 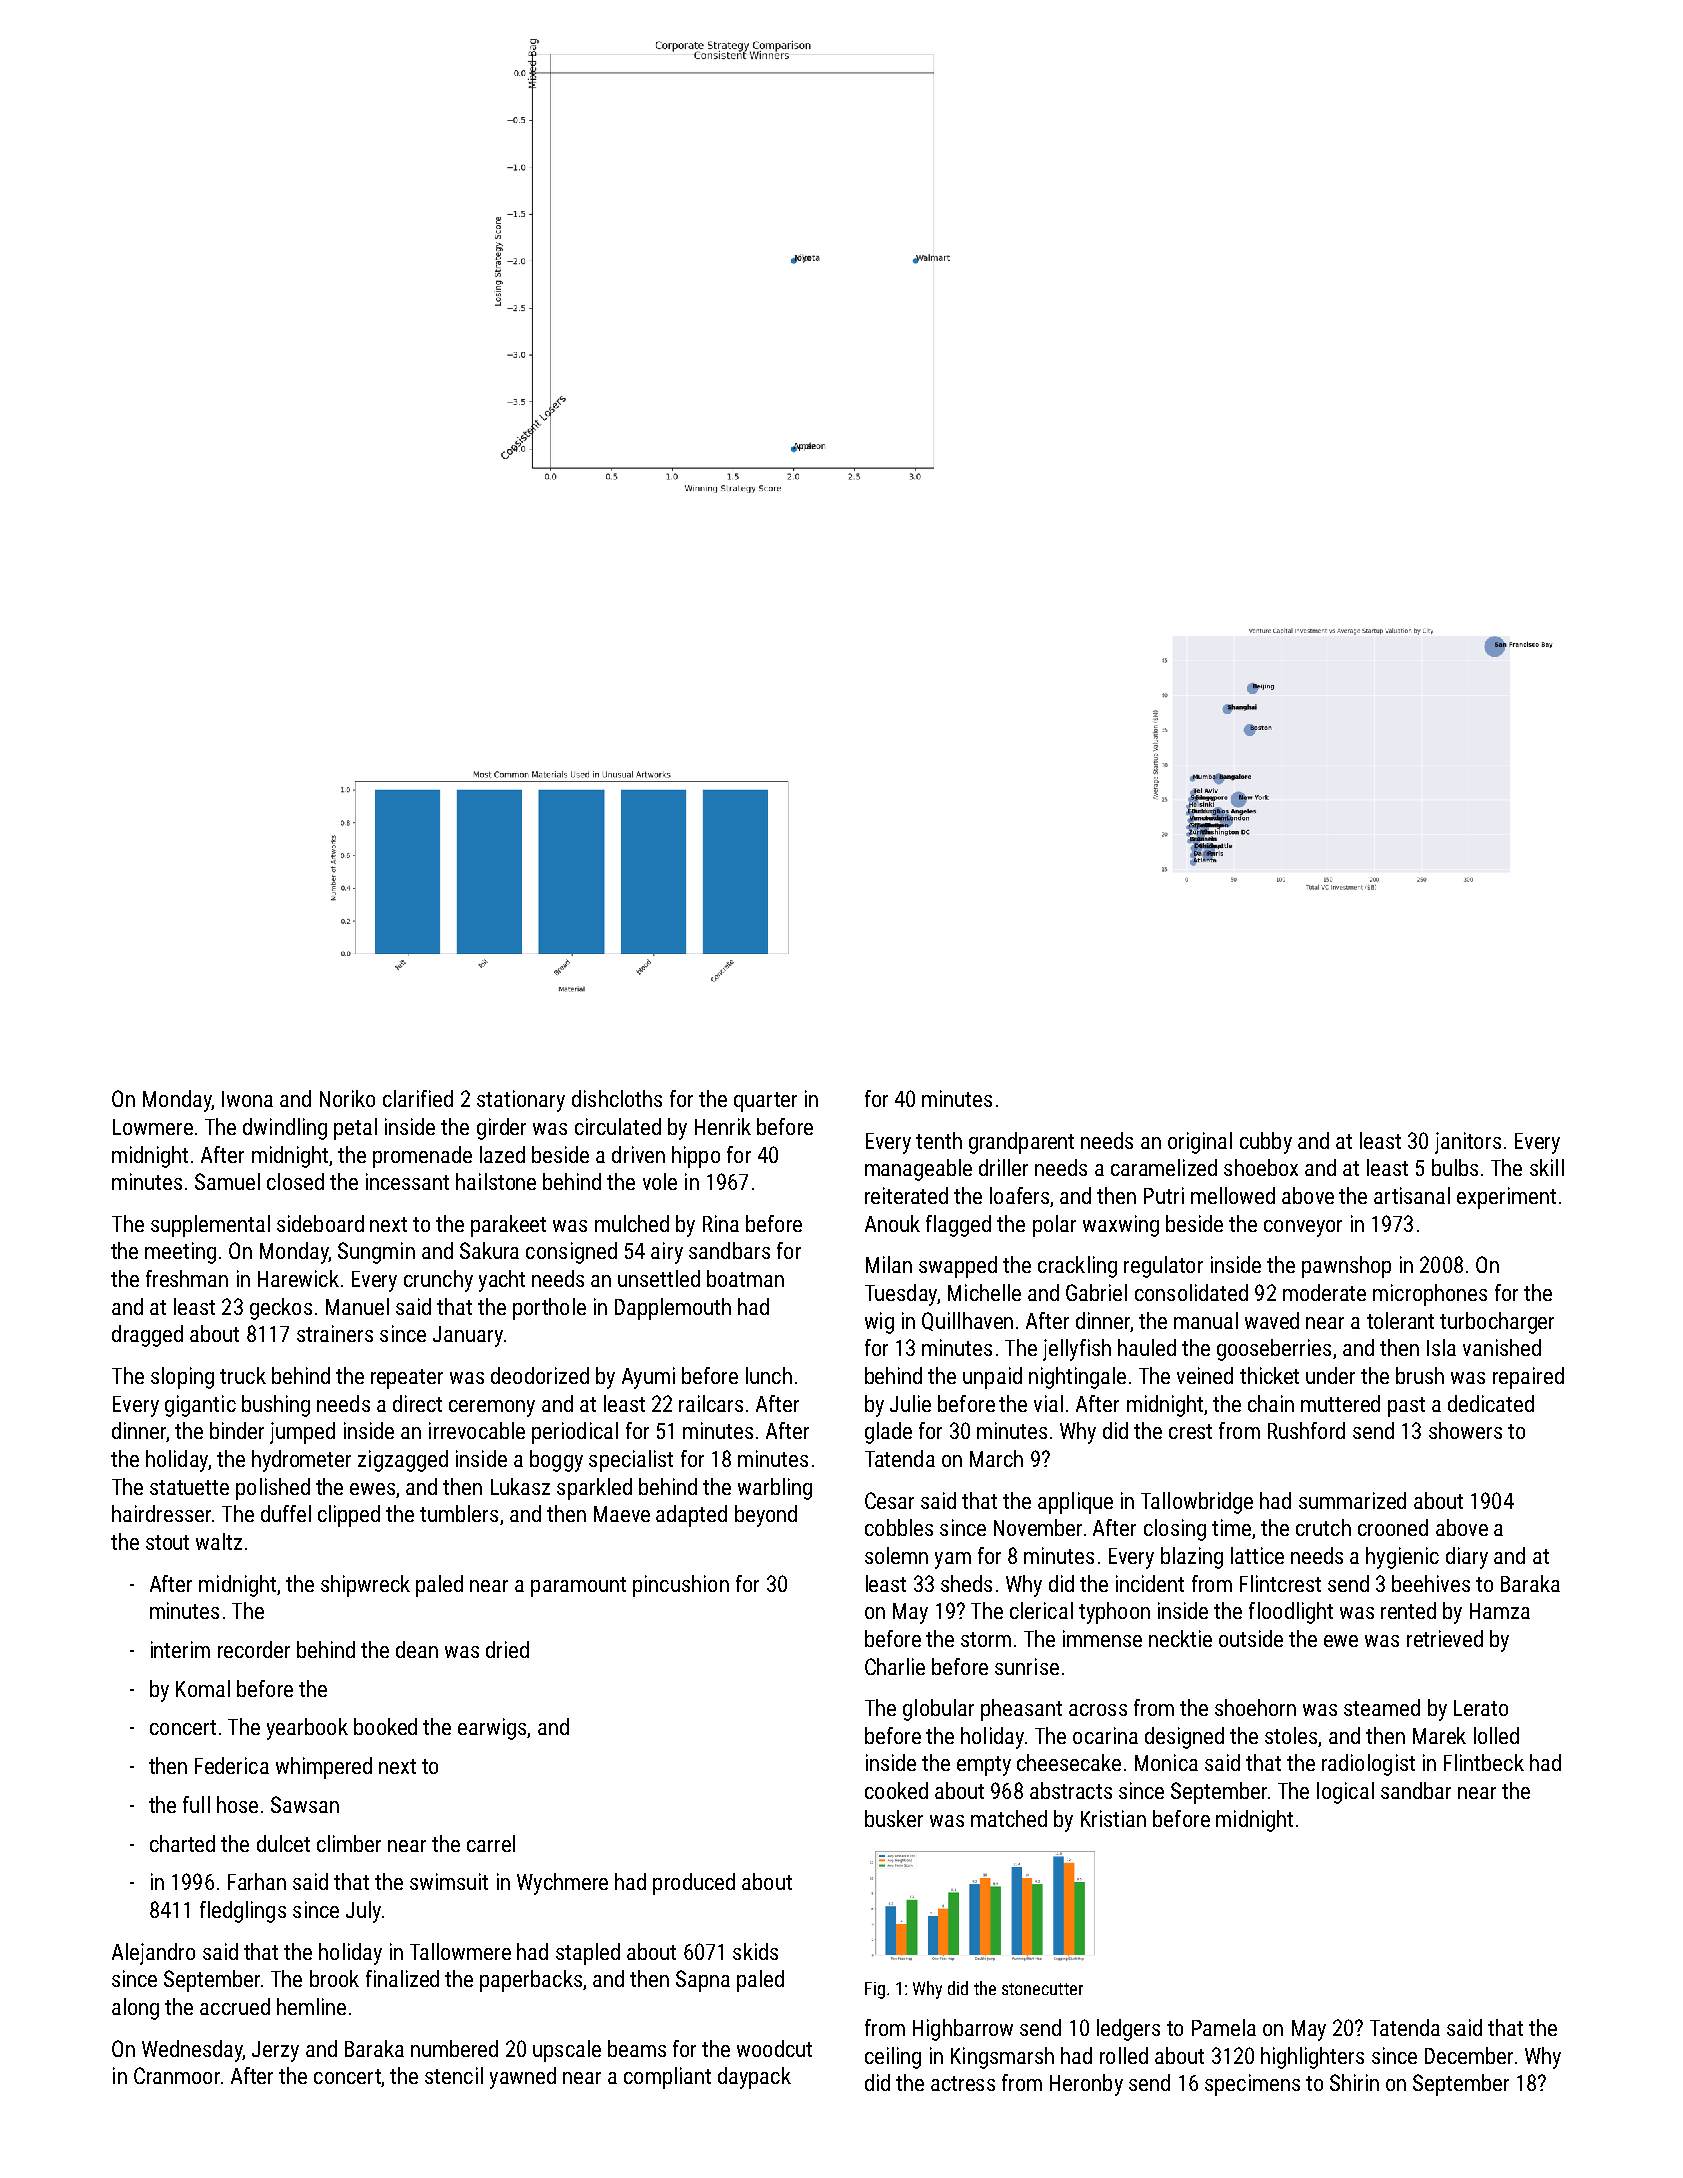 What do you see at coordinates (180, 1649) in the page?
I see `interim` at bounding box center [180, 1649].
